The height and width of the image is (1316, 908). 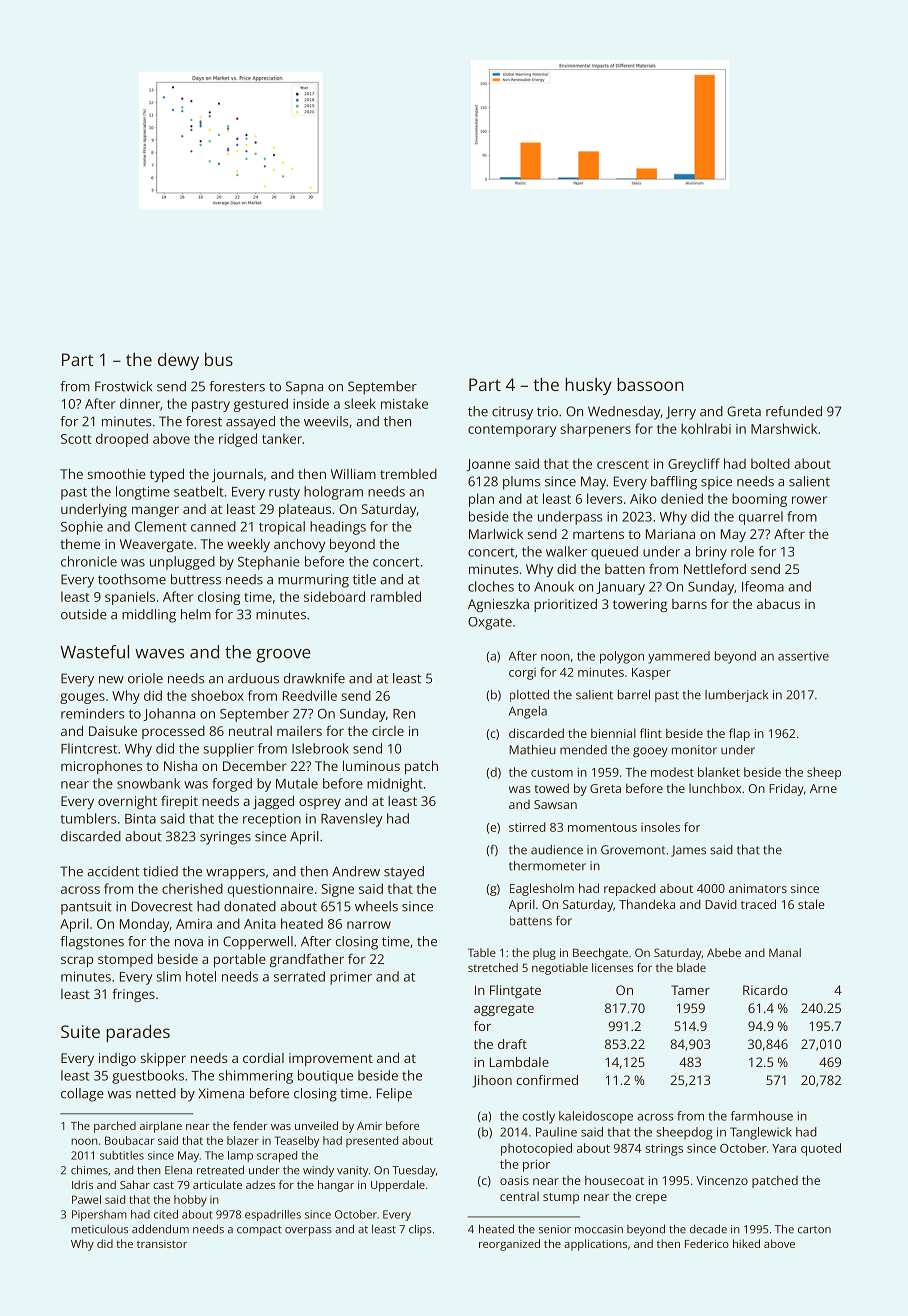 I want to click on transistor, so click(x=162, y=1244).
